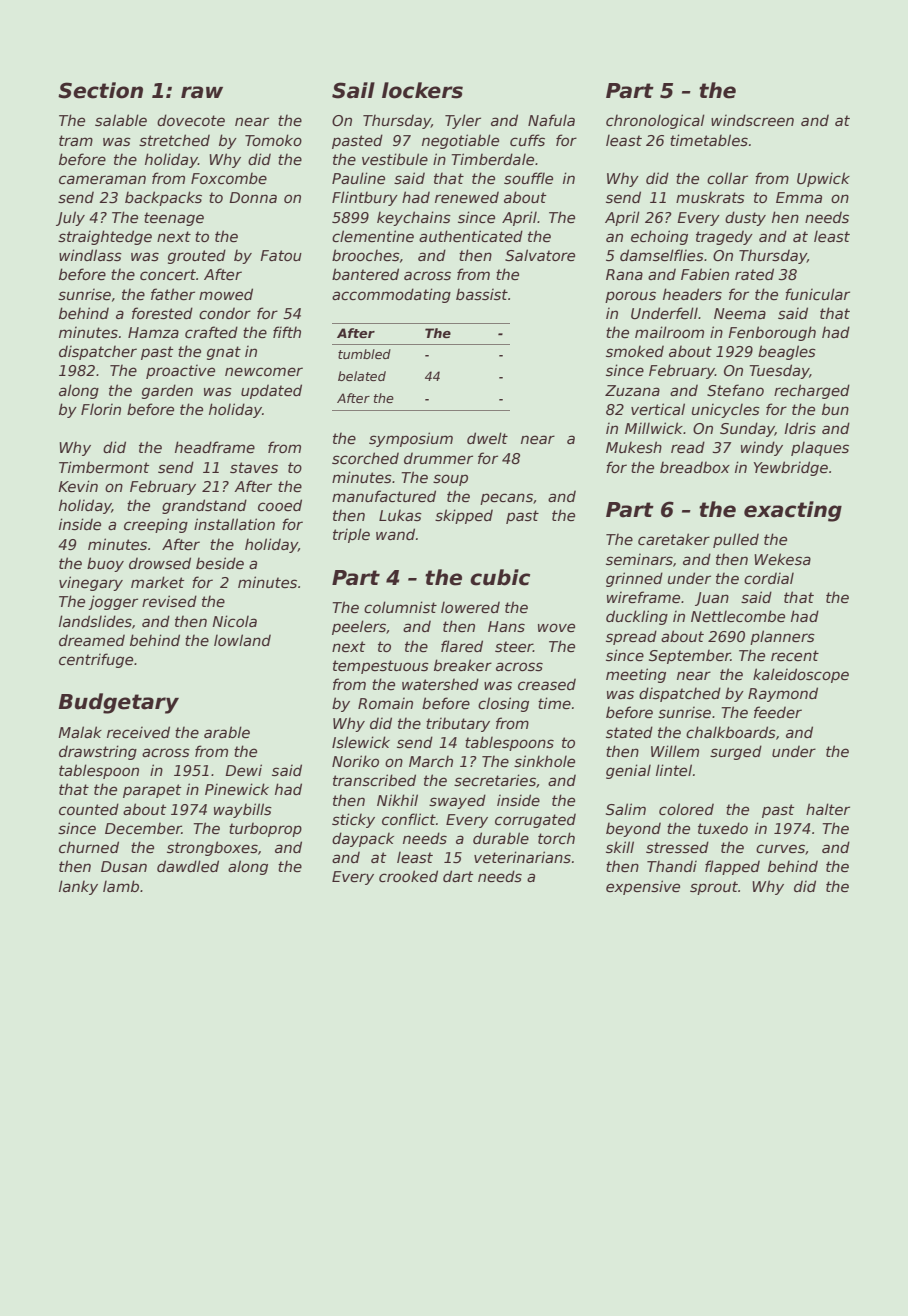  I want to click on peelers, so click(359, 627).
